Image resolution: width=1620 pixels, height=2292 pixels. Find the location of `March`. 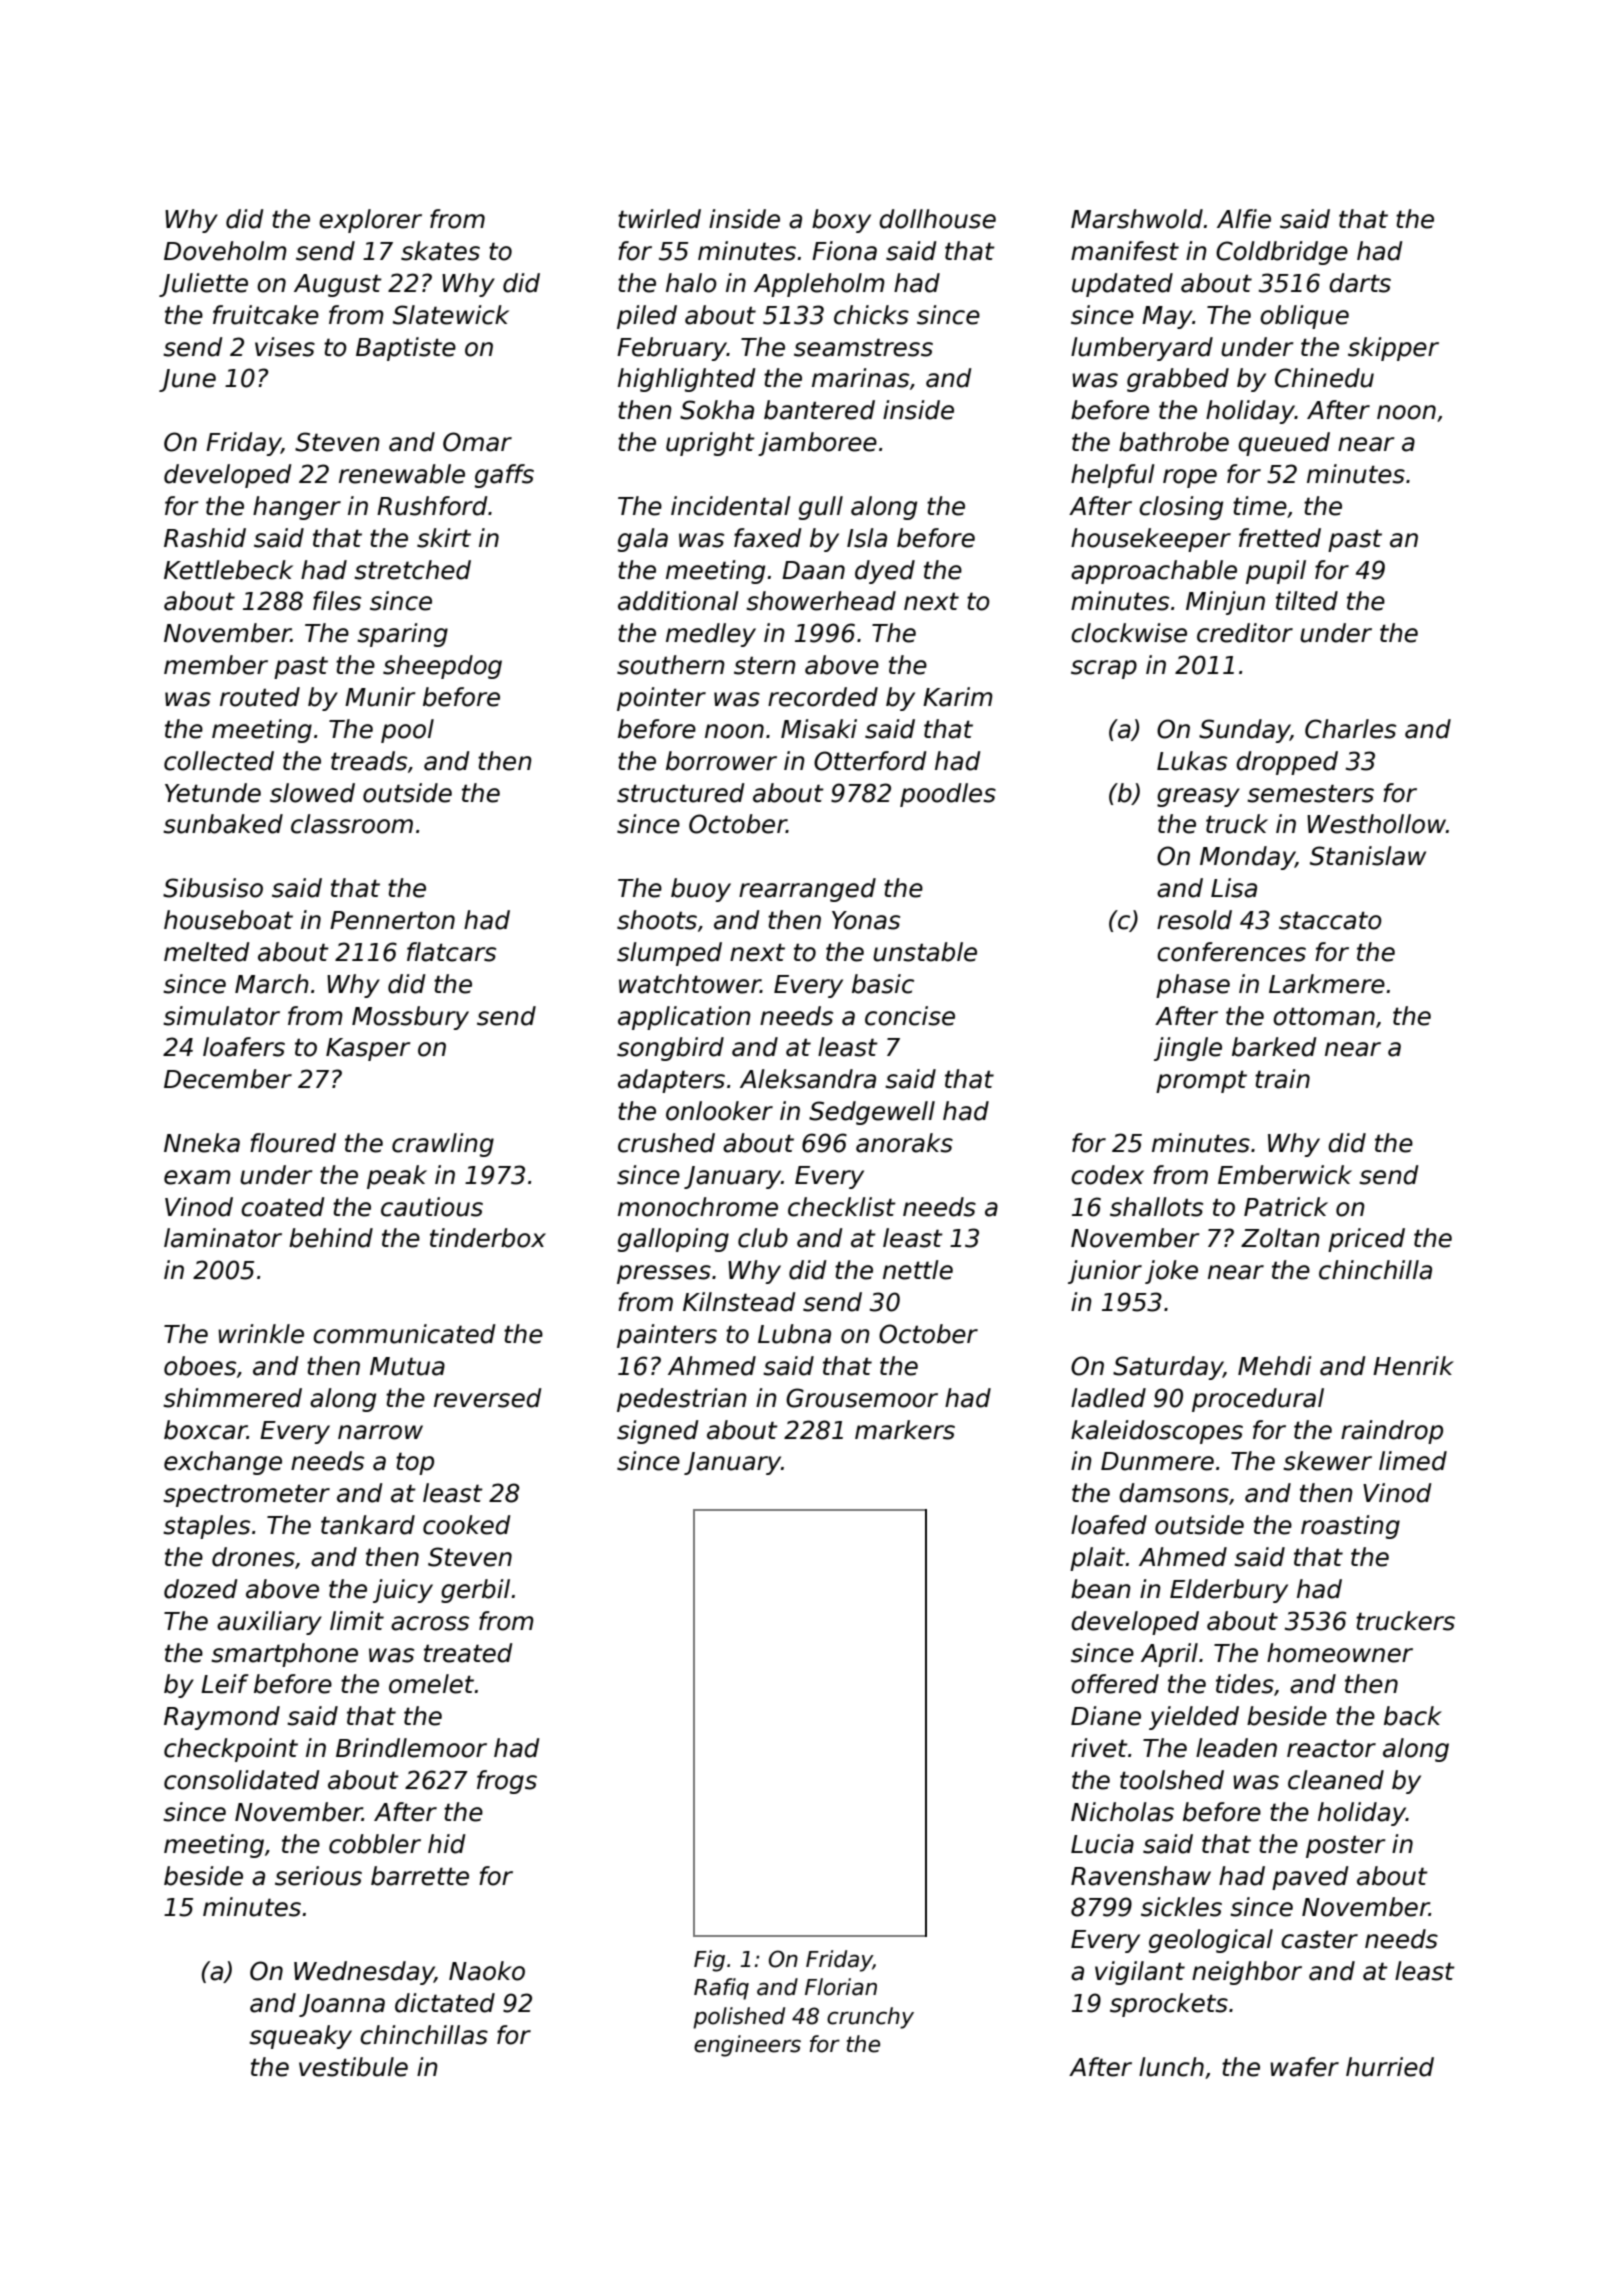

March is located at coordinates (272, 984).
